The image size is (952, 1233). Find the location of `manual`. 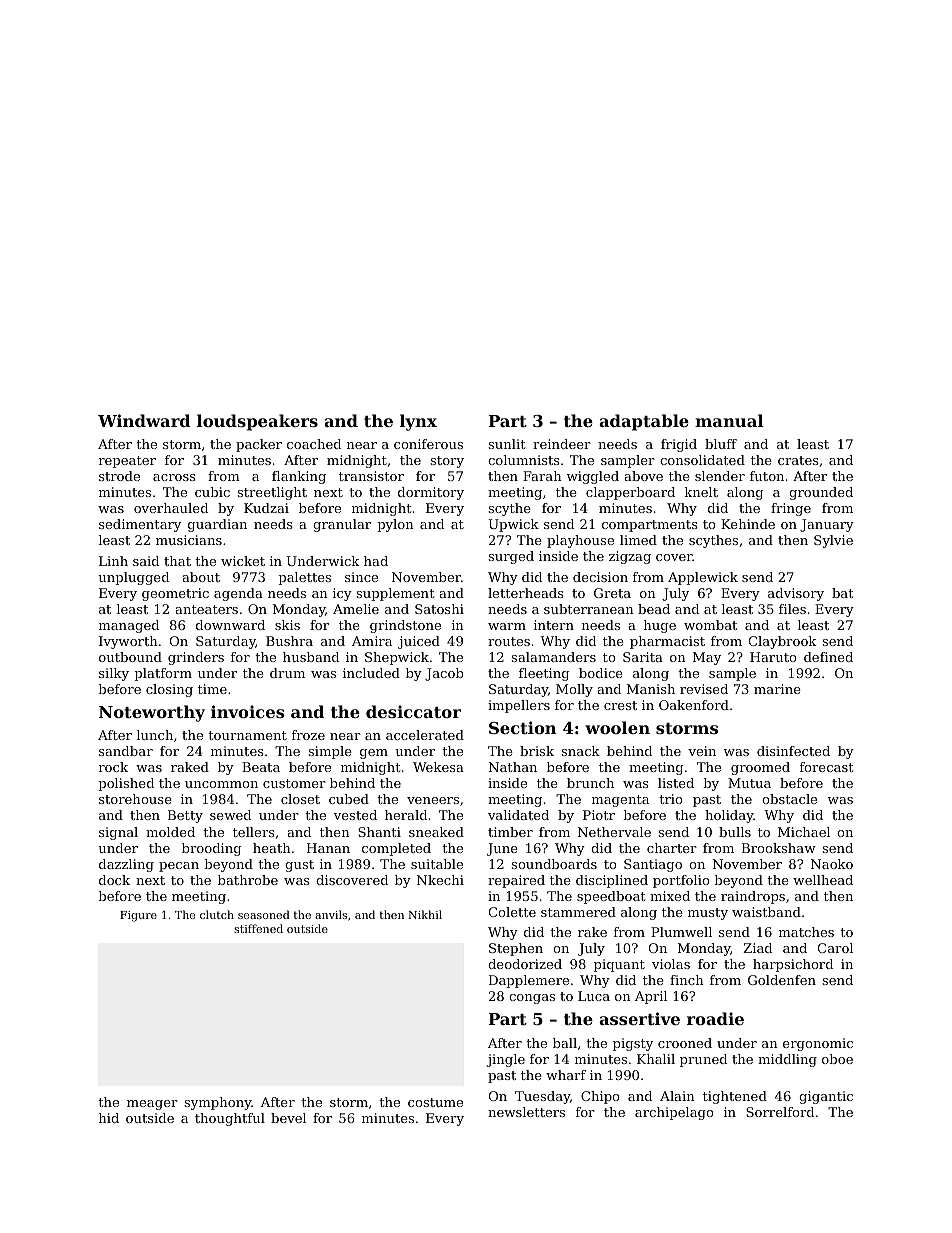

manual is located at coordinates (729, 420).
